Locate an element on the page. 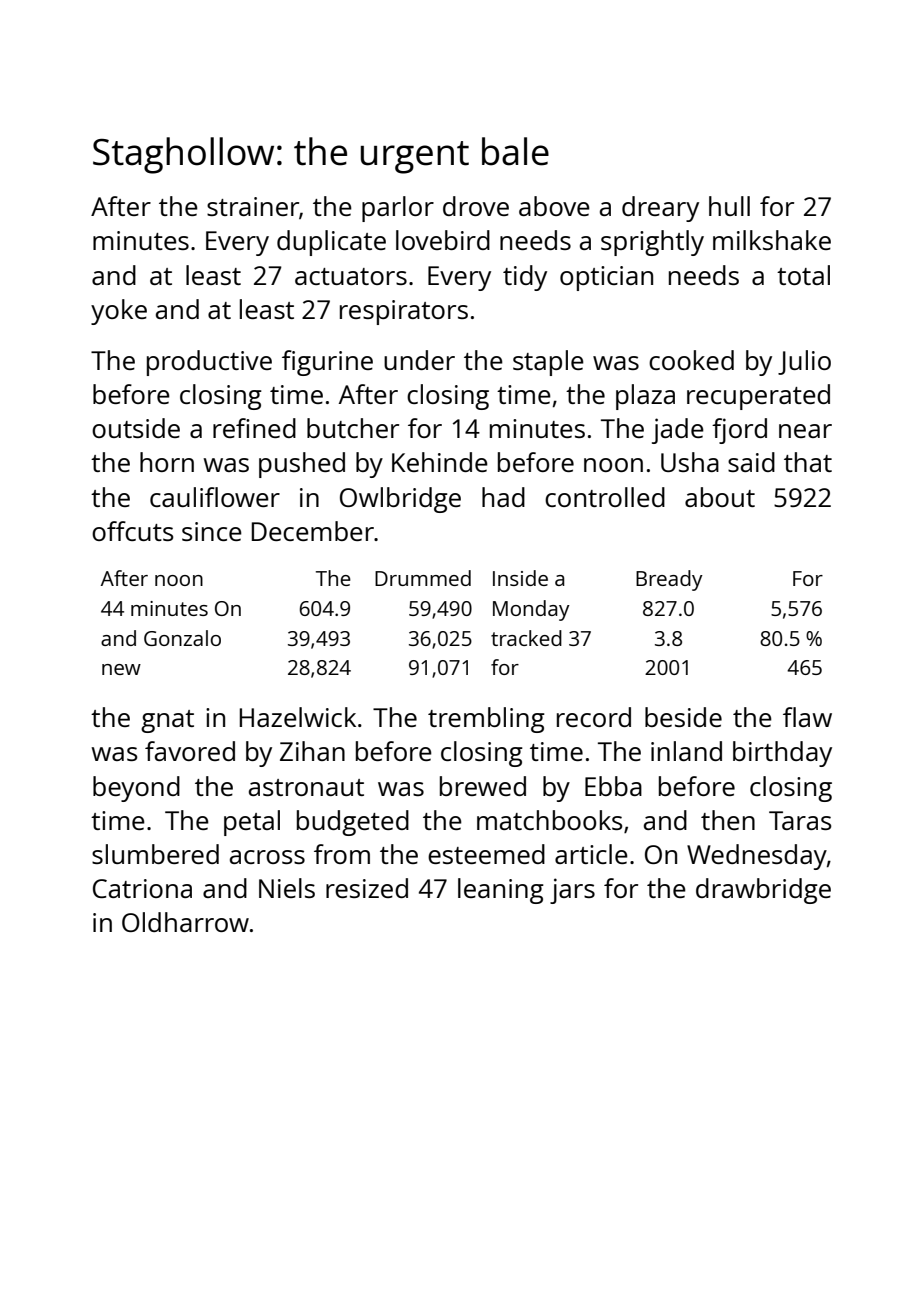  hull is located at coordinates (729, 206).
